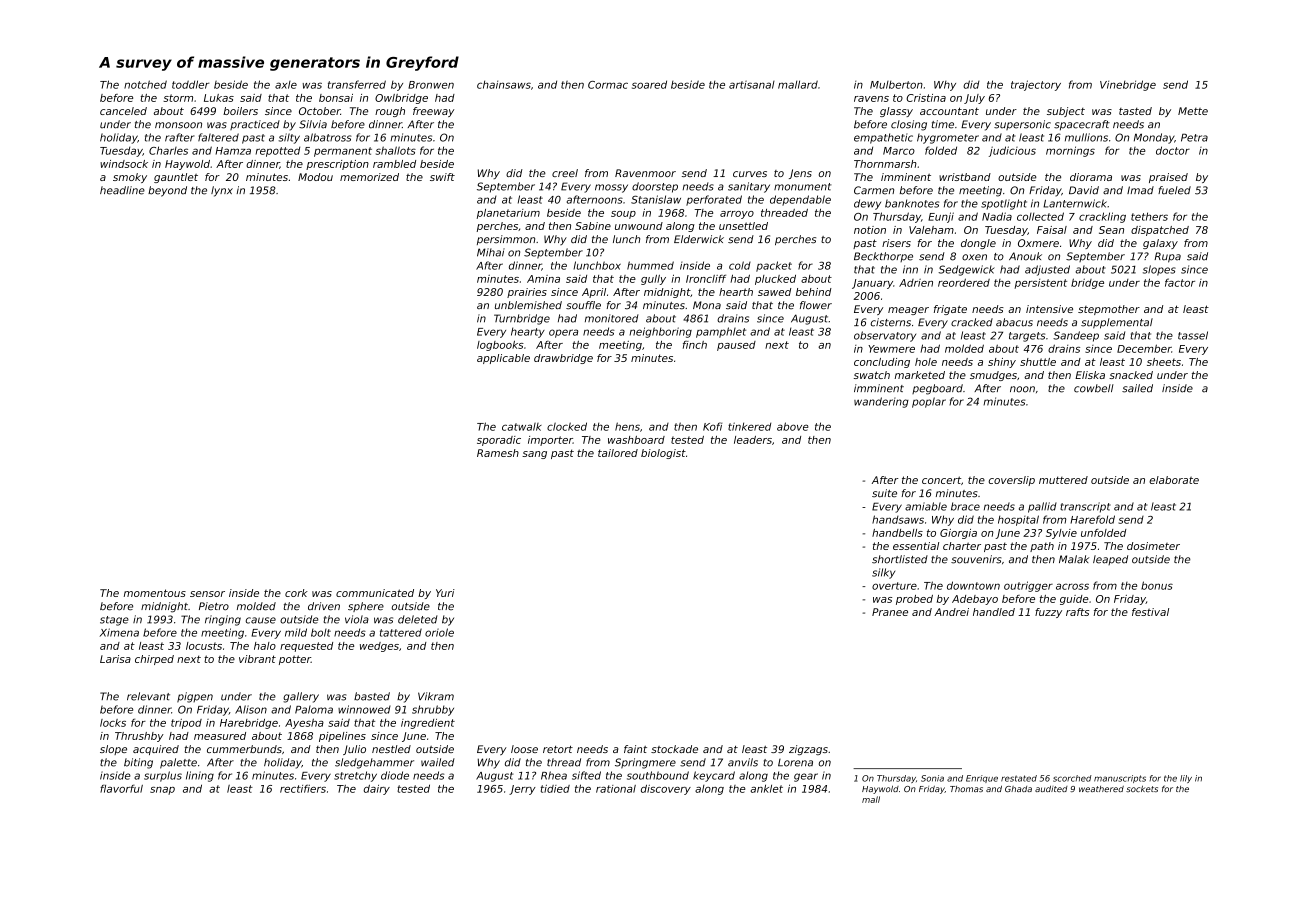  What do you see at coordinates (503, 359) in the screenshot?
I see `applicable` at bounding box center [503, 359].
